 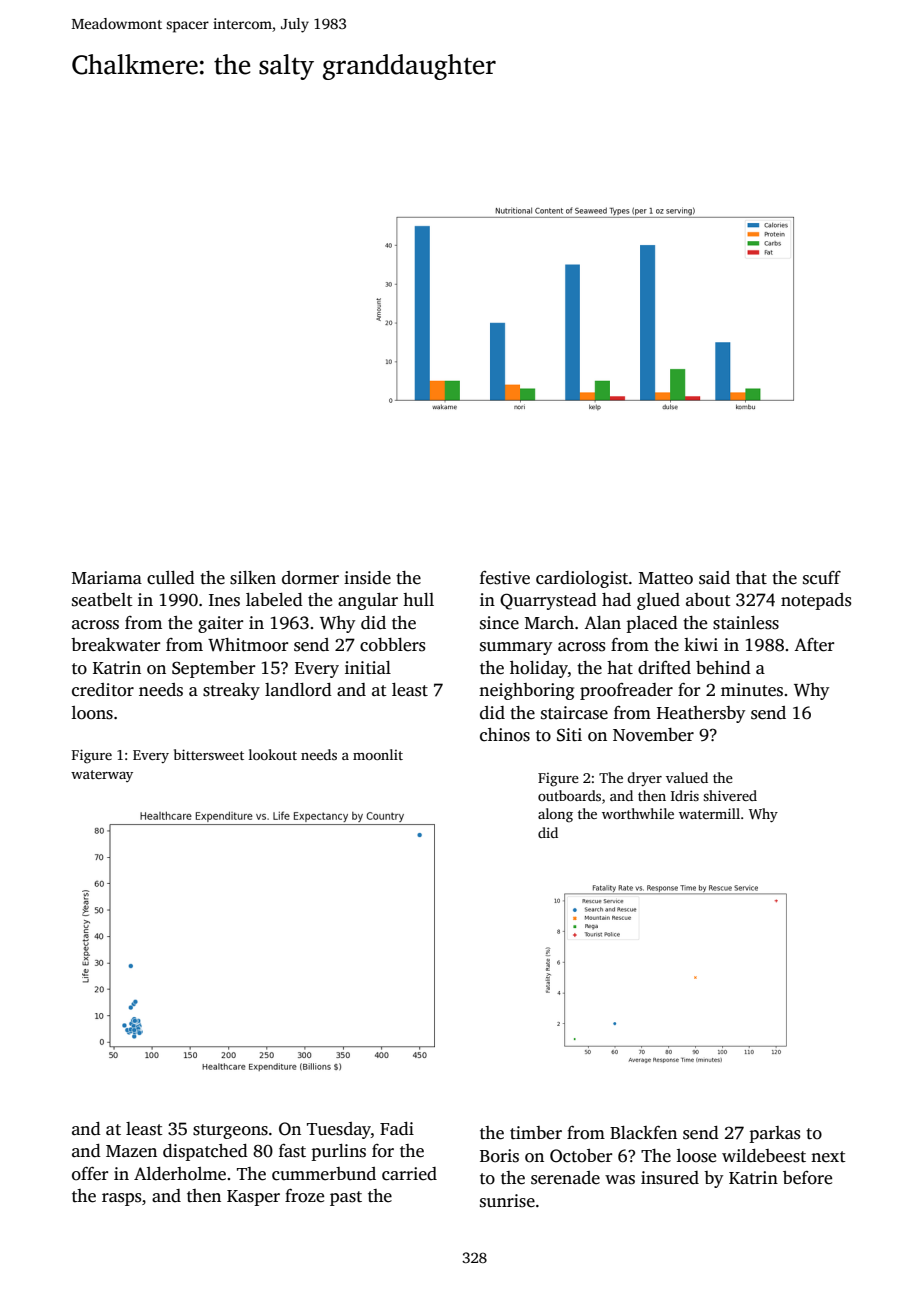 What do you see at coordinates (273, 754) in the page?
I see `lookout` at bounding box center [273, 754].
